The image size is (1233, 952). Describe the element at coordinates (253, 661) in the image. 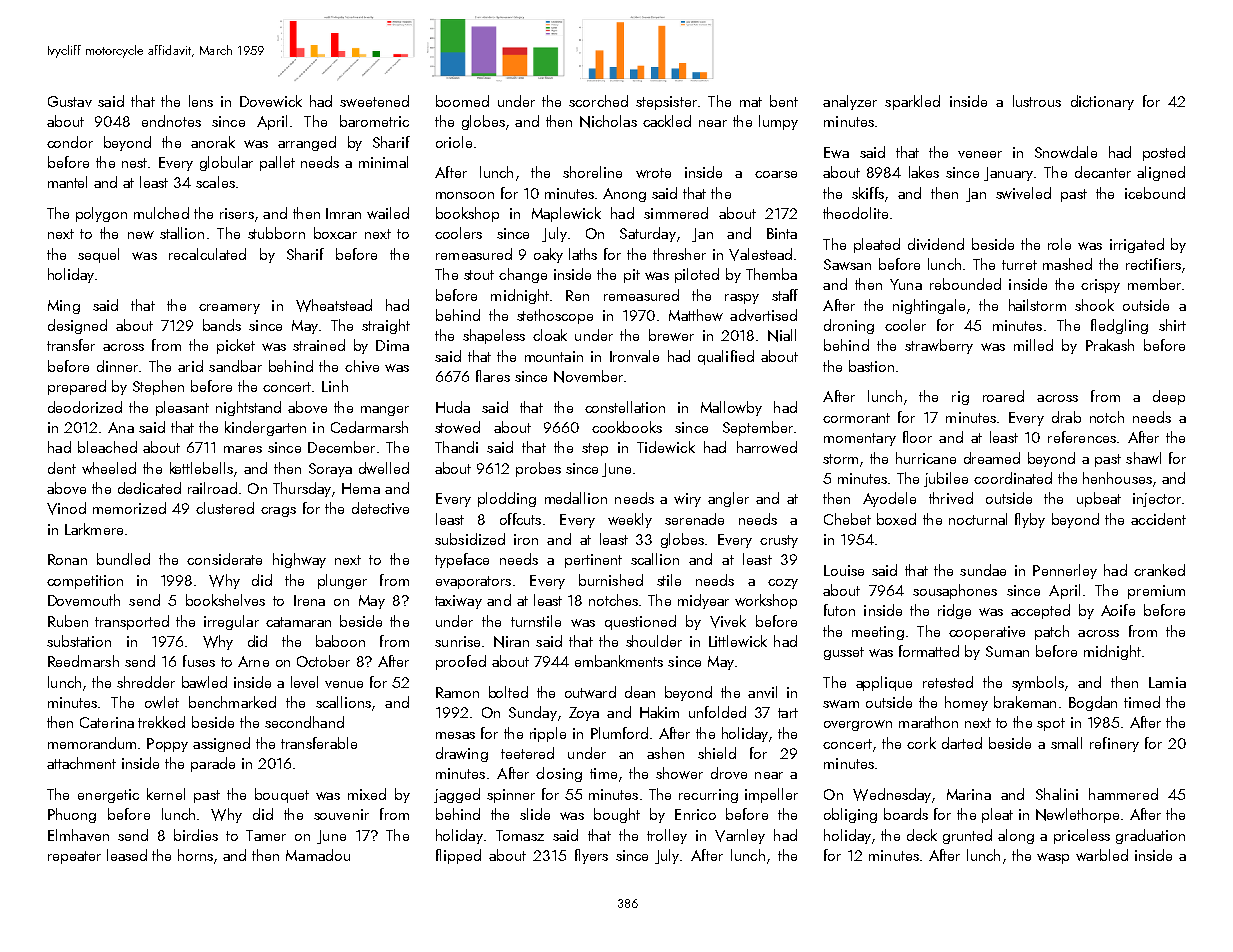

I see `Arne` at that location.
